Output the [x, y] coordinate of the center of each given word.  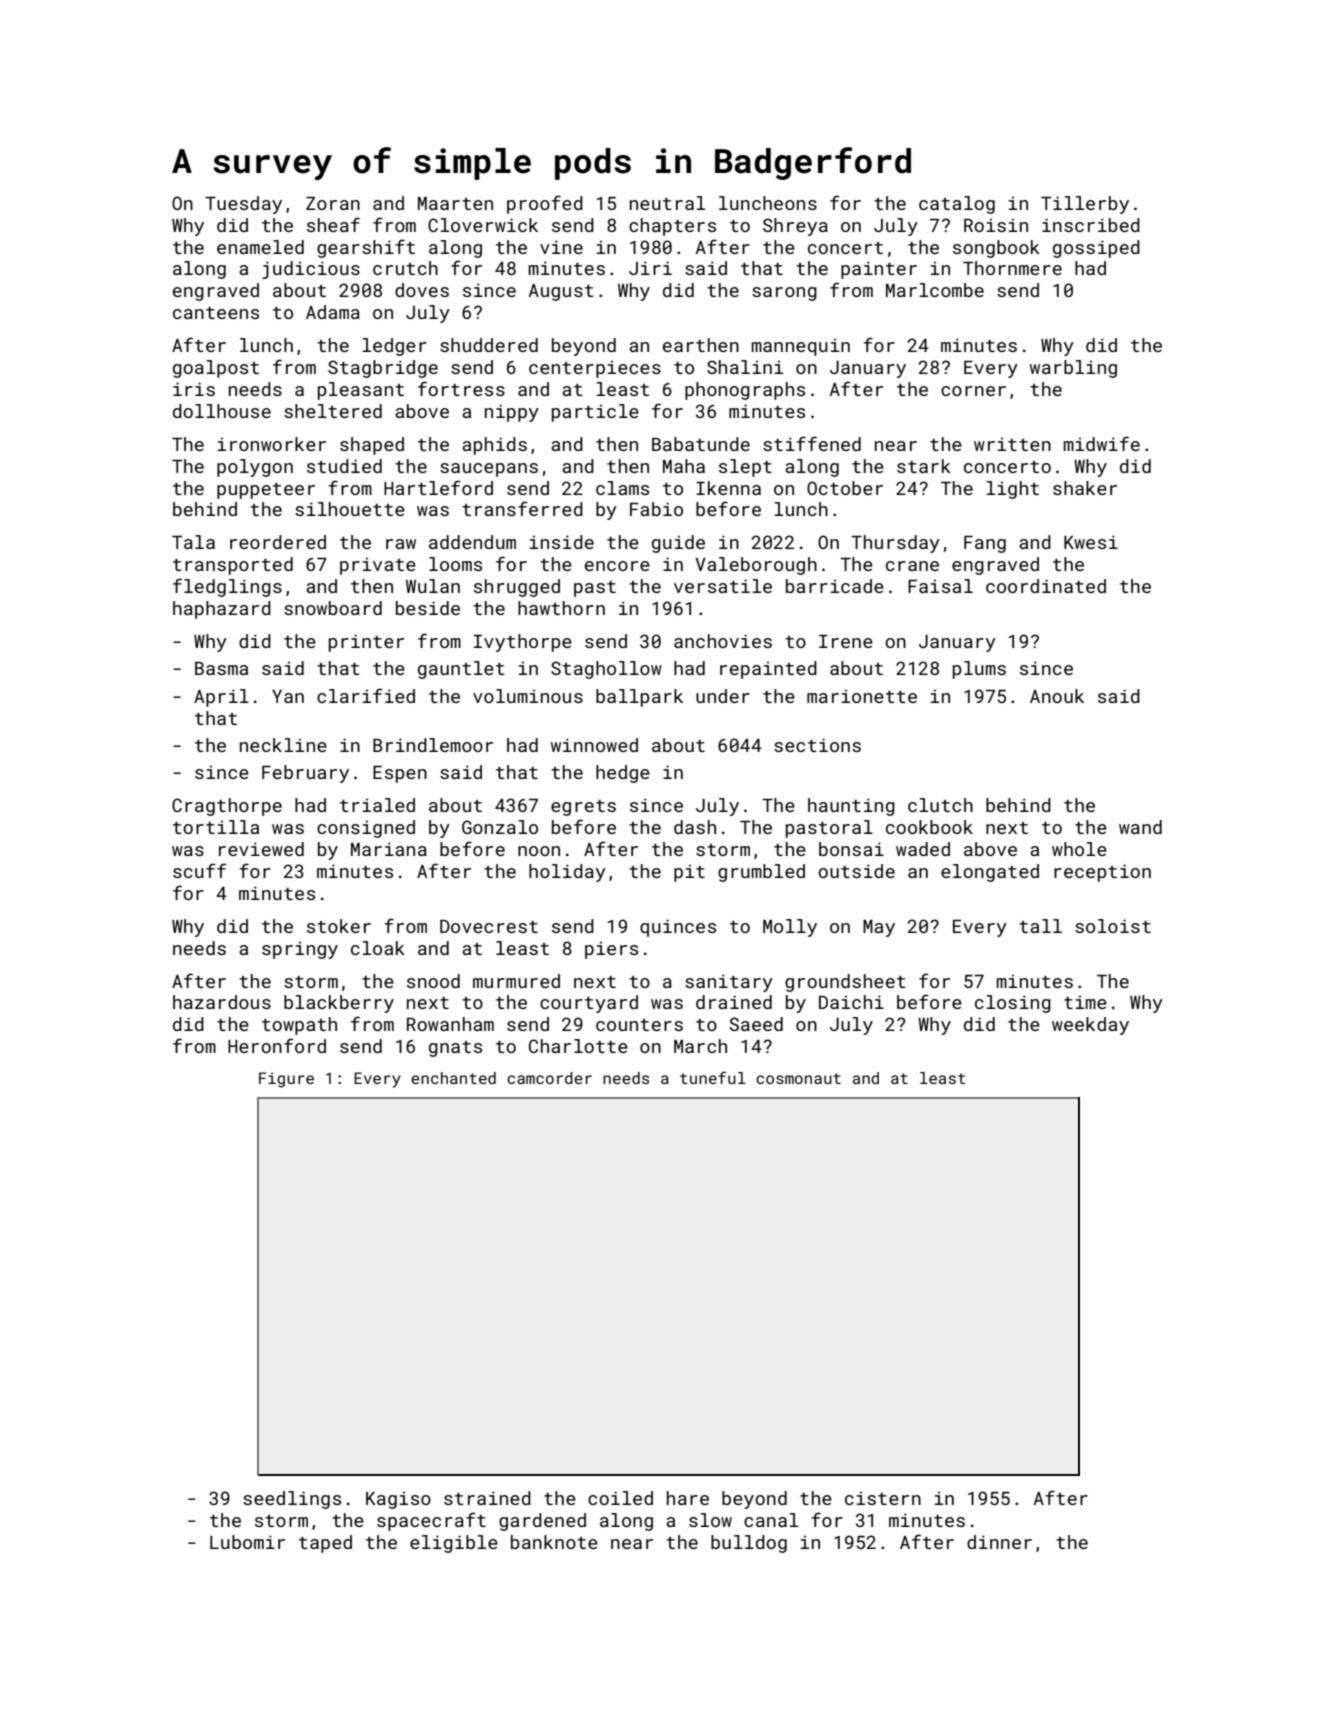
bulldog [749, 1544]
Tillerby [1085, 205]
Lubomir [247, 1542]
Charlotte [578, 1046]
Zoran [333, 203]
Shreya [795, 227]
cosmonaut [798, 1078]
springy [300, 950]
